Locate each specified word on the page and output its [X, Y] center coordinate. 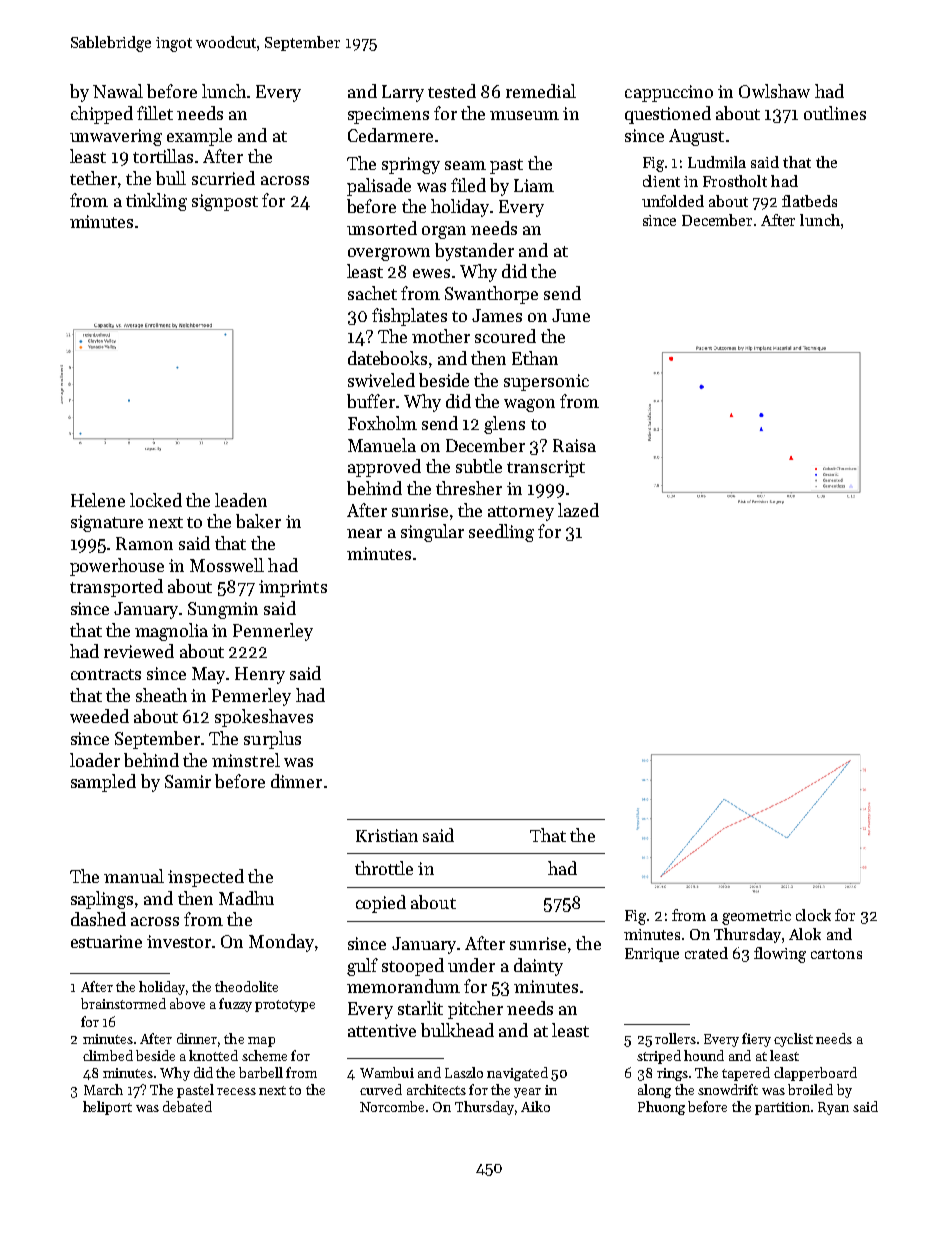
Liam [534, 185]
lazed [578, 510]
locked [156, 500]
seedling [501, 533]
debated [187, 1106]
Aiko [535, 1106]
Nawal [118, 91]
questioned [668, 115]
